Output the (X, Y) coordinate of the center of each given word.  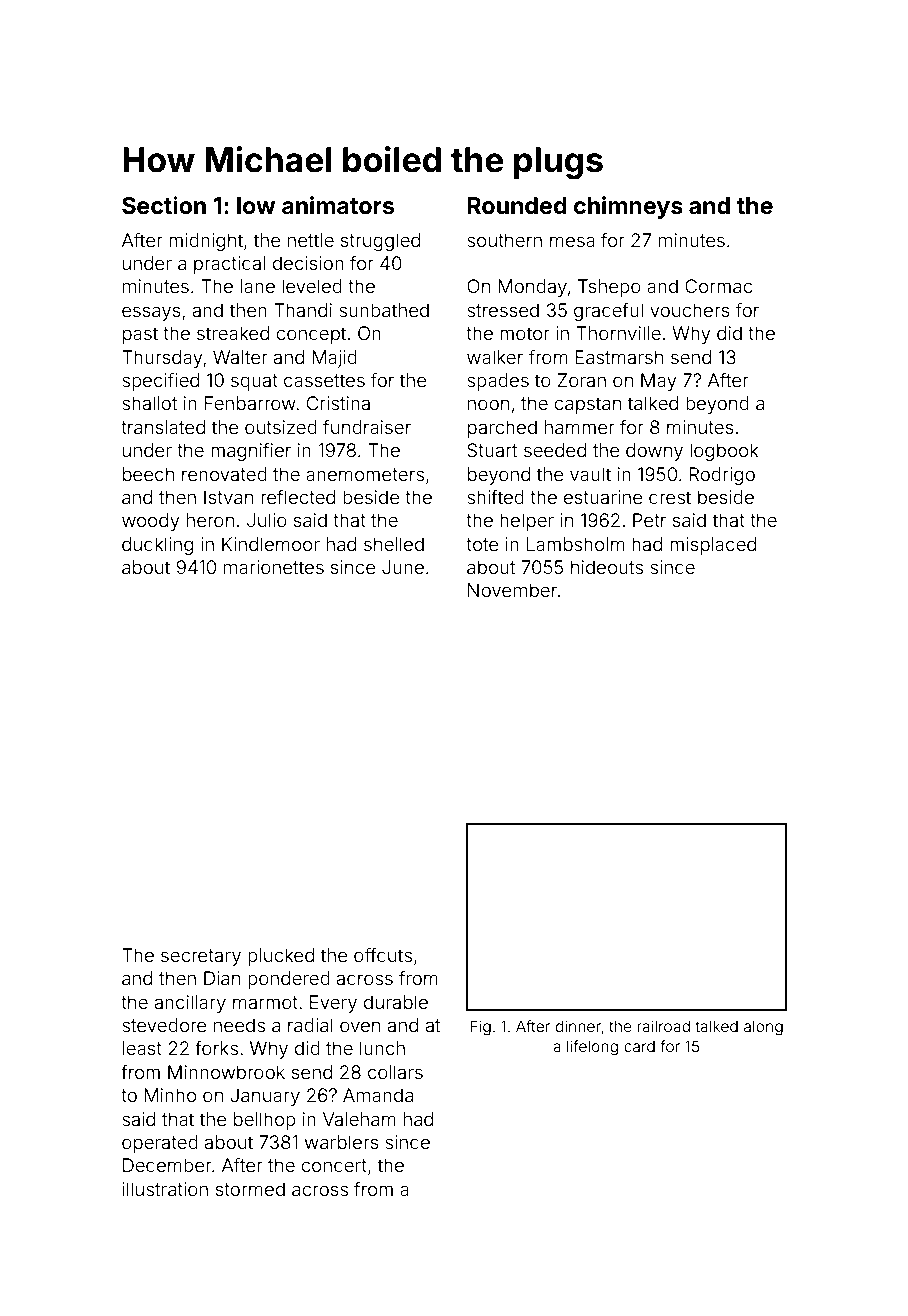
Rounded (517, 206)
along (763, 1028)
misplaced (713, 546)
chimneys (628, 207)
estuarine (603, 497)
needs (239, 1025)
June (403, 567)
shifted (495, 497)
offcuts (383, 955)
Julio (267, 520)
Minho (170, 1095)
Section (164, 205)
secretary (201, 957)
